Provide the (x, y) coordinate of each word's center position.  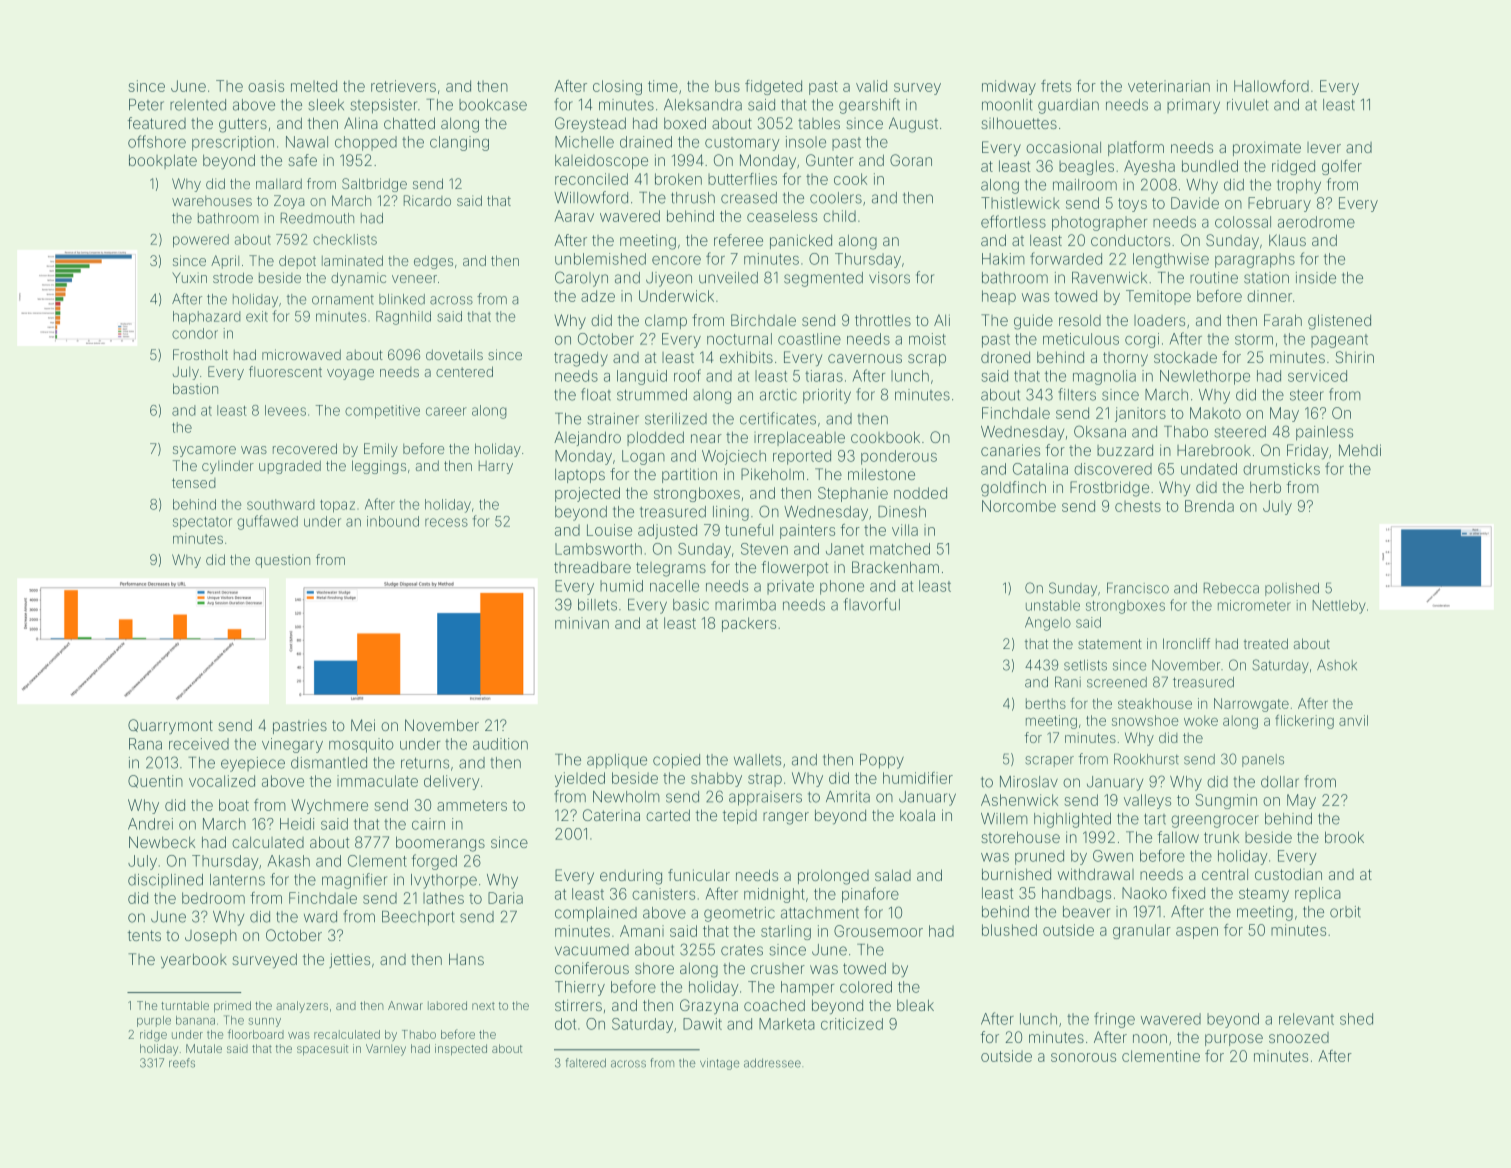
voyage (350, 374)
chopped (366, 143)
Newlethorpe (1205, 377)
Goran (911, 160)
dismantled (329, 763)
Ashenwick (1019, 800)
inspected (461, 1050)
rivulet (1247, 105)
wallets (757, 760)
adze (598, 296)
